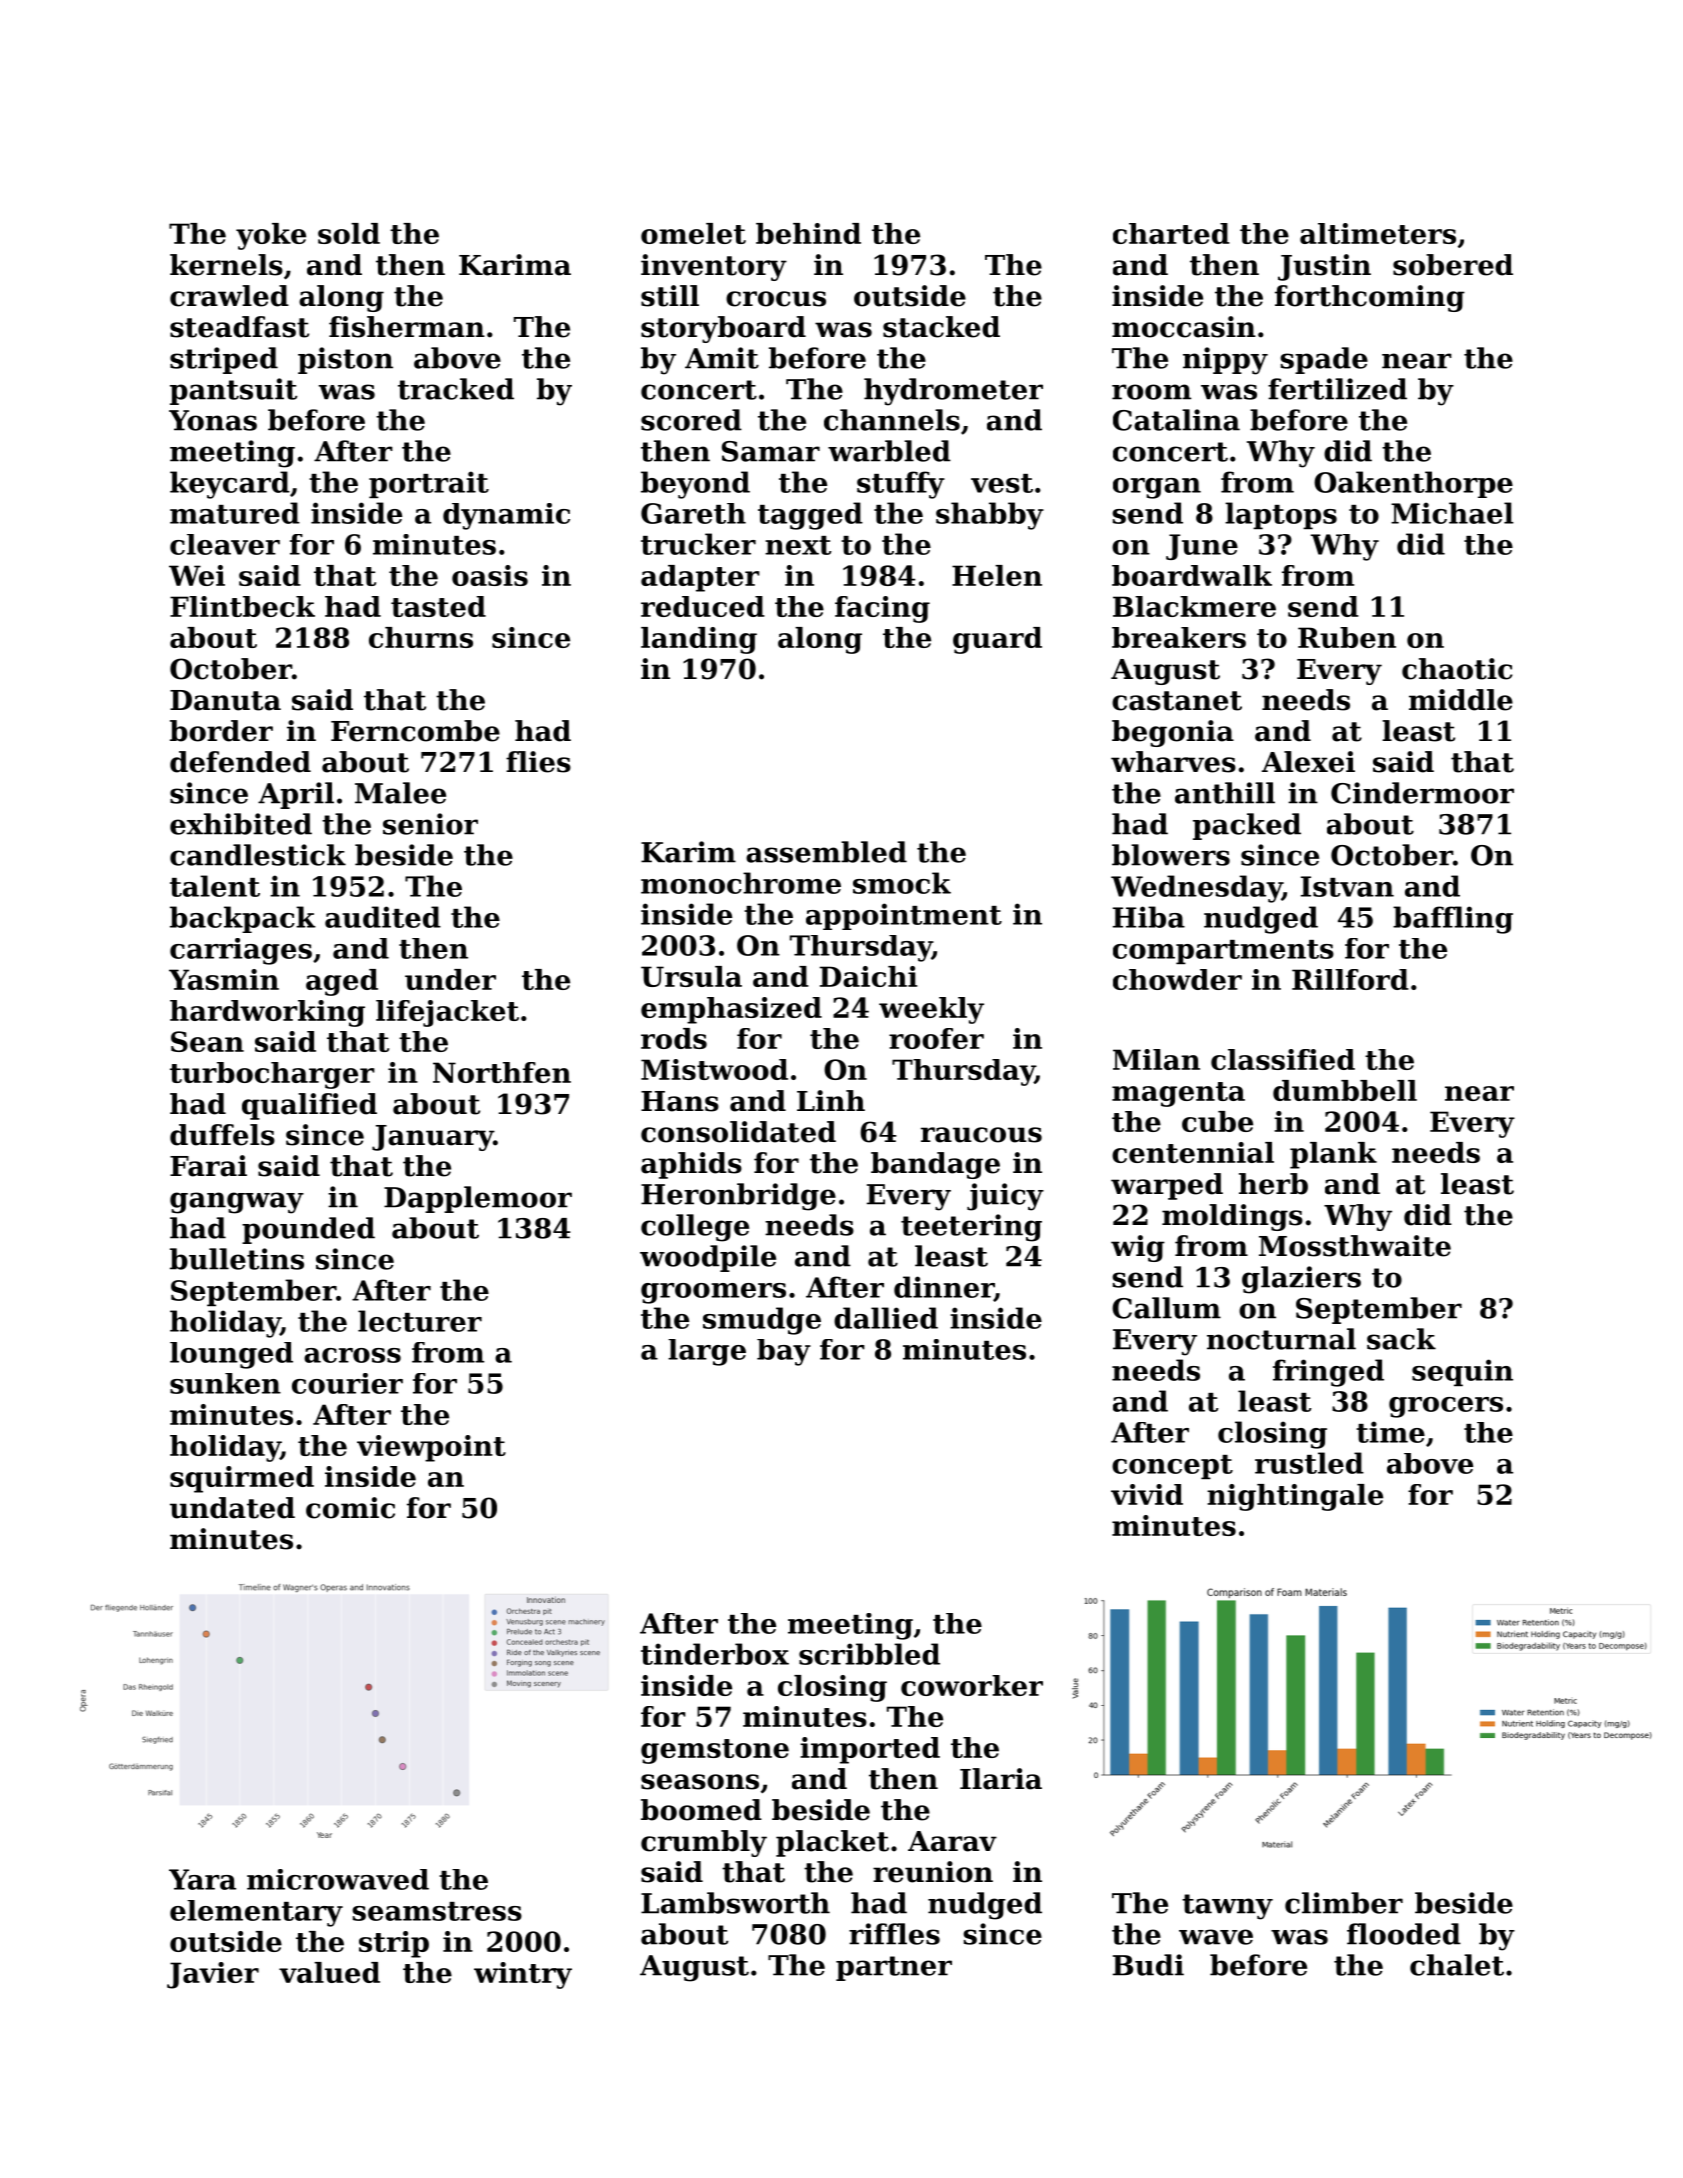 This page has height=2178, width=1683. Describe the element at coordinates (1283, 1059) in the page. I see `classified` at that location.
